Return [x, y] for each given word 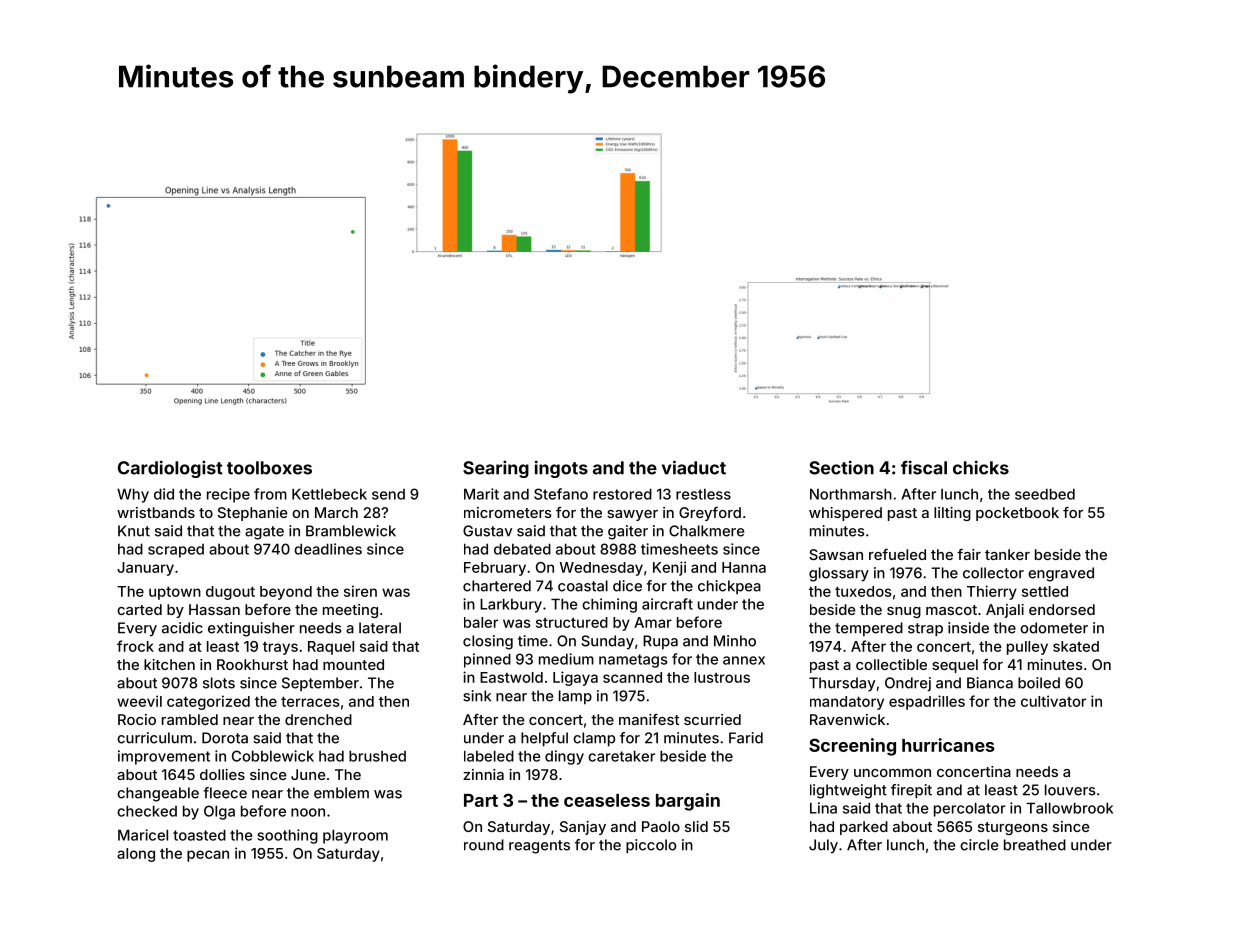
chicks [981, 467]
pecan [208, 856]
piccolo [651, 846]
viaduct [694, 467]
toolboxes [269, 468]
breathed [1035, 845]
